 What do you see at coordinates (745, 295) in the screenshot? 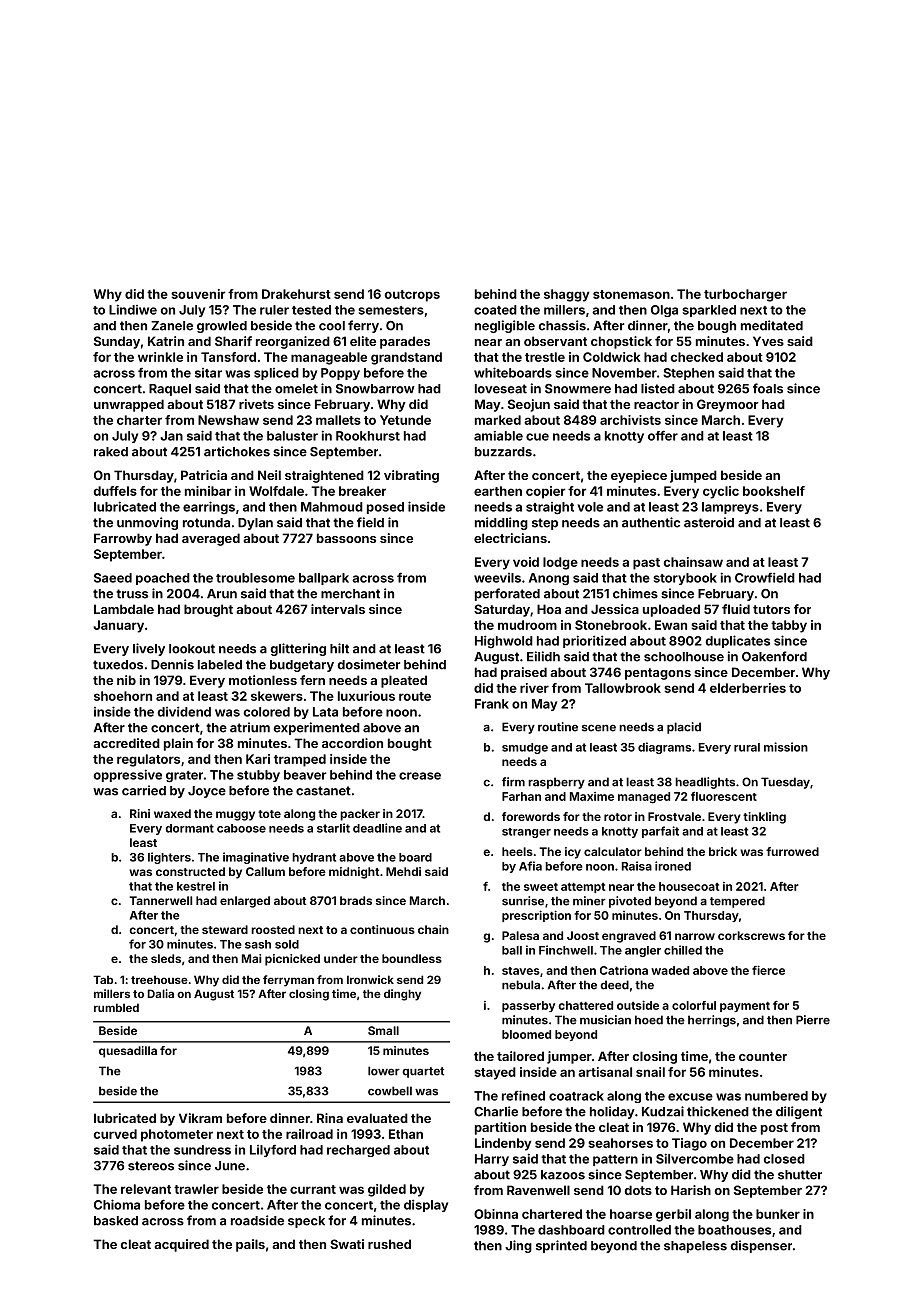
I see `turbocharger` at bounding box center [745, 295].
